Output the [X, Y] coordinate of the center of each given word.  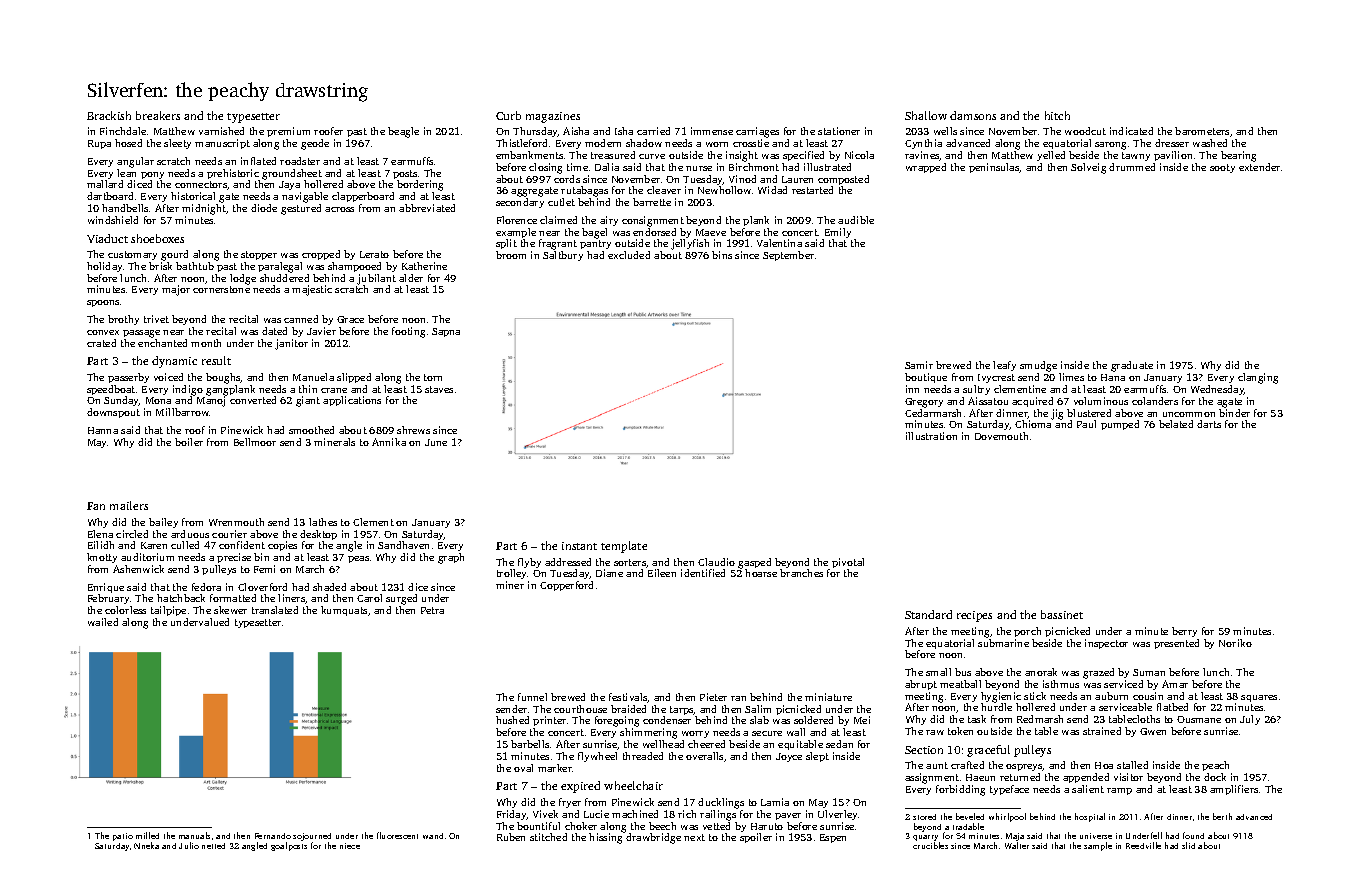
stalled [1132, 765]
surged [401, 599]
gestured [301, 209]
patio [123, 837]
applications [352, 401]
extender [1259, 167]
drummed [1132, 167]
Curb [508, 115]
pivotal [848, 563]
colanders [1155, 401]
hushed [512, 720]
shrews [413, 430]
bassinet [1062, 614]
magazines [553, 117]
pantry [595, 244]
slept [817, 757]
